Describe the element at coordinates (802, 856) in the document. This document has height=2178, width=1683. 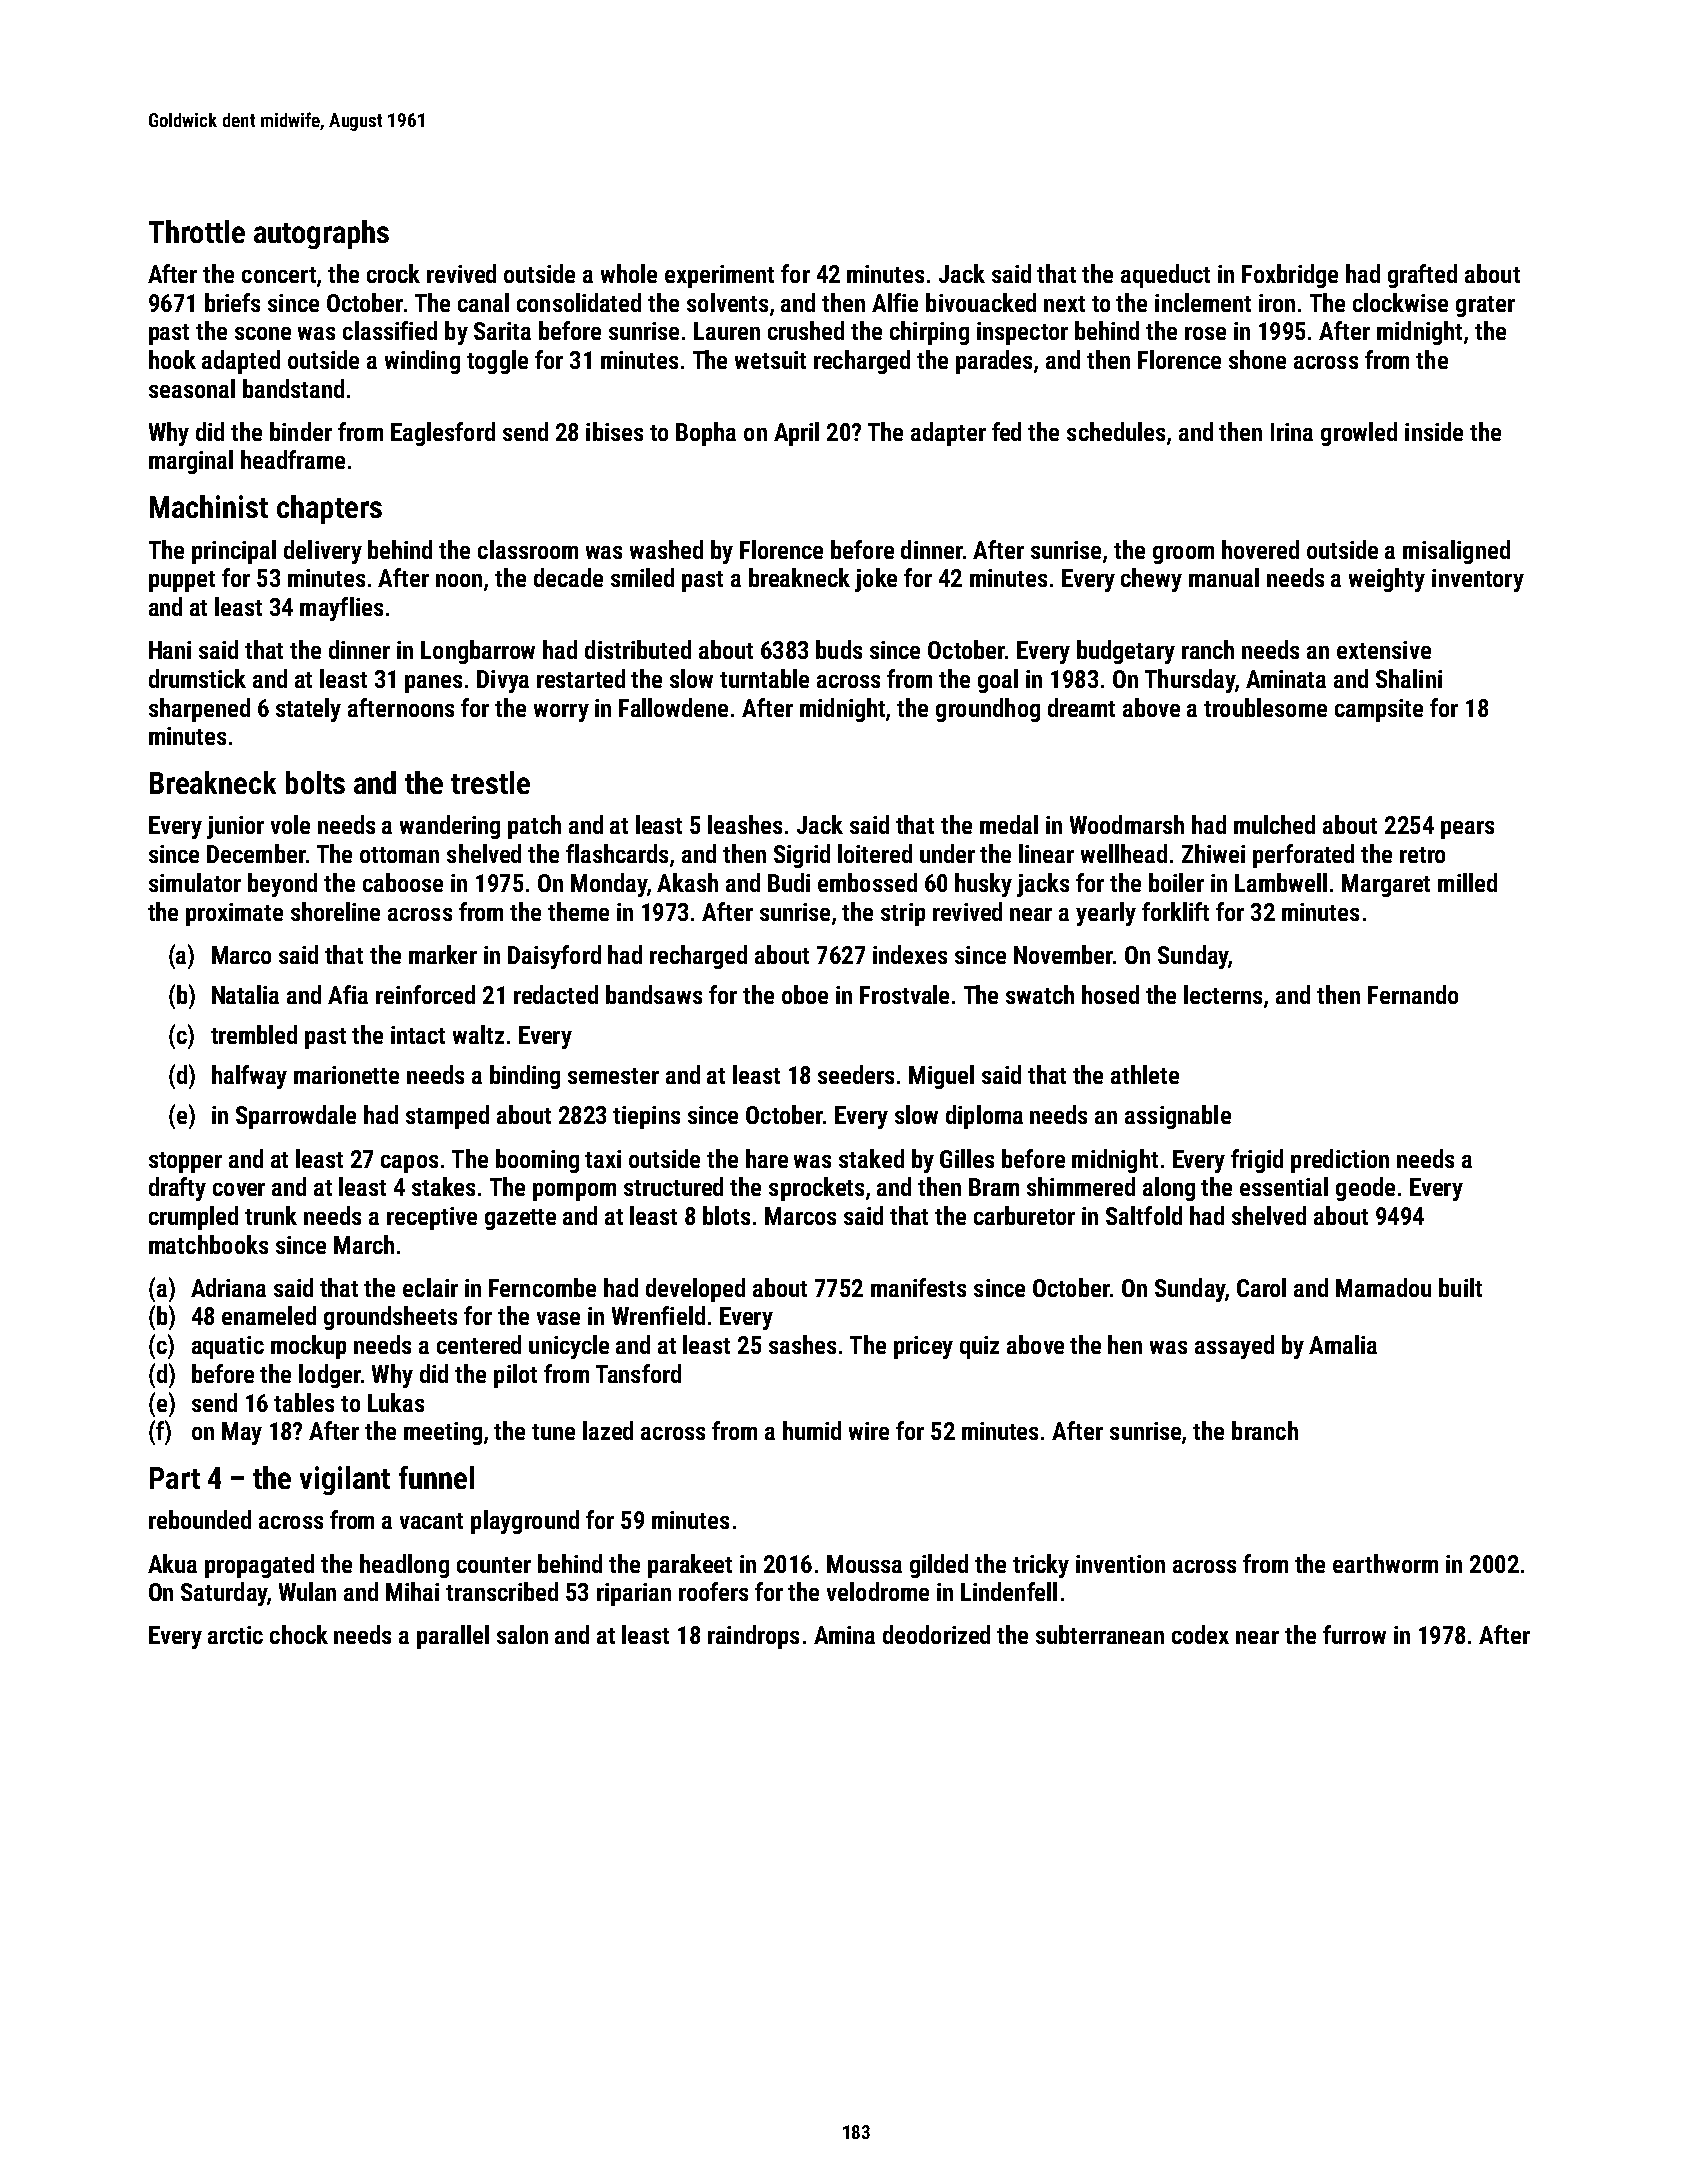
I see `Sigrid` at that location.
